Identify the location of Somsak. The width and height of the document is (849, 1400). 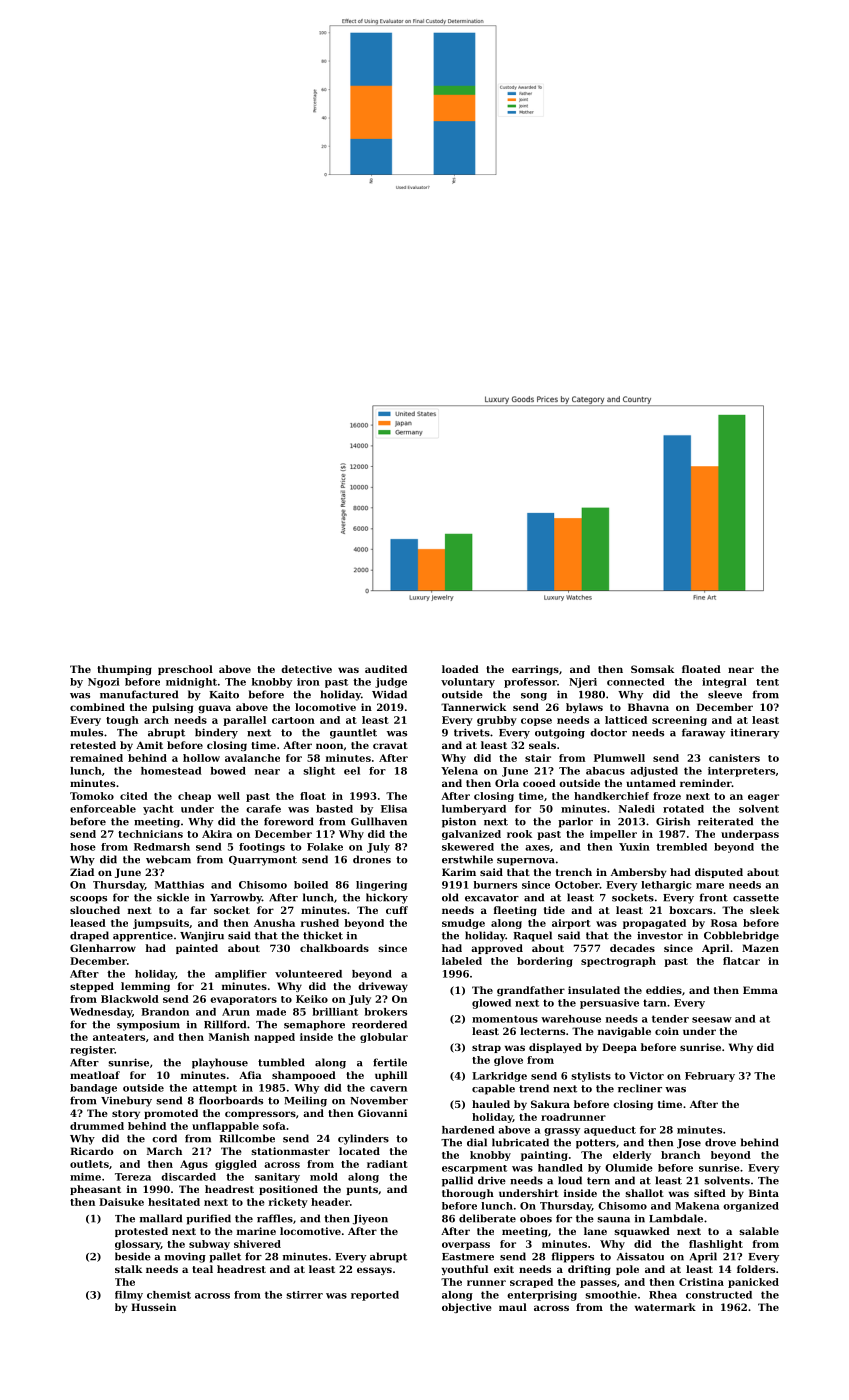
(652, 669).
